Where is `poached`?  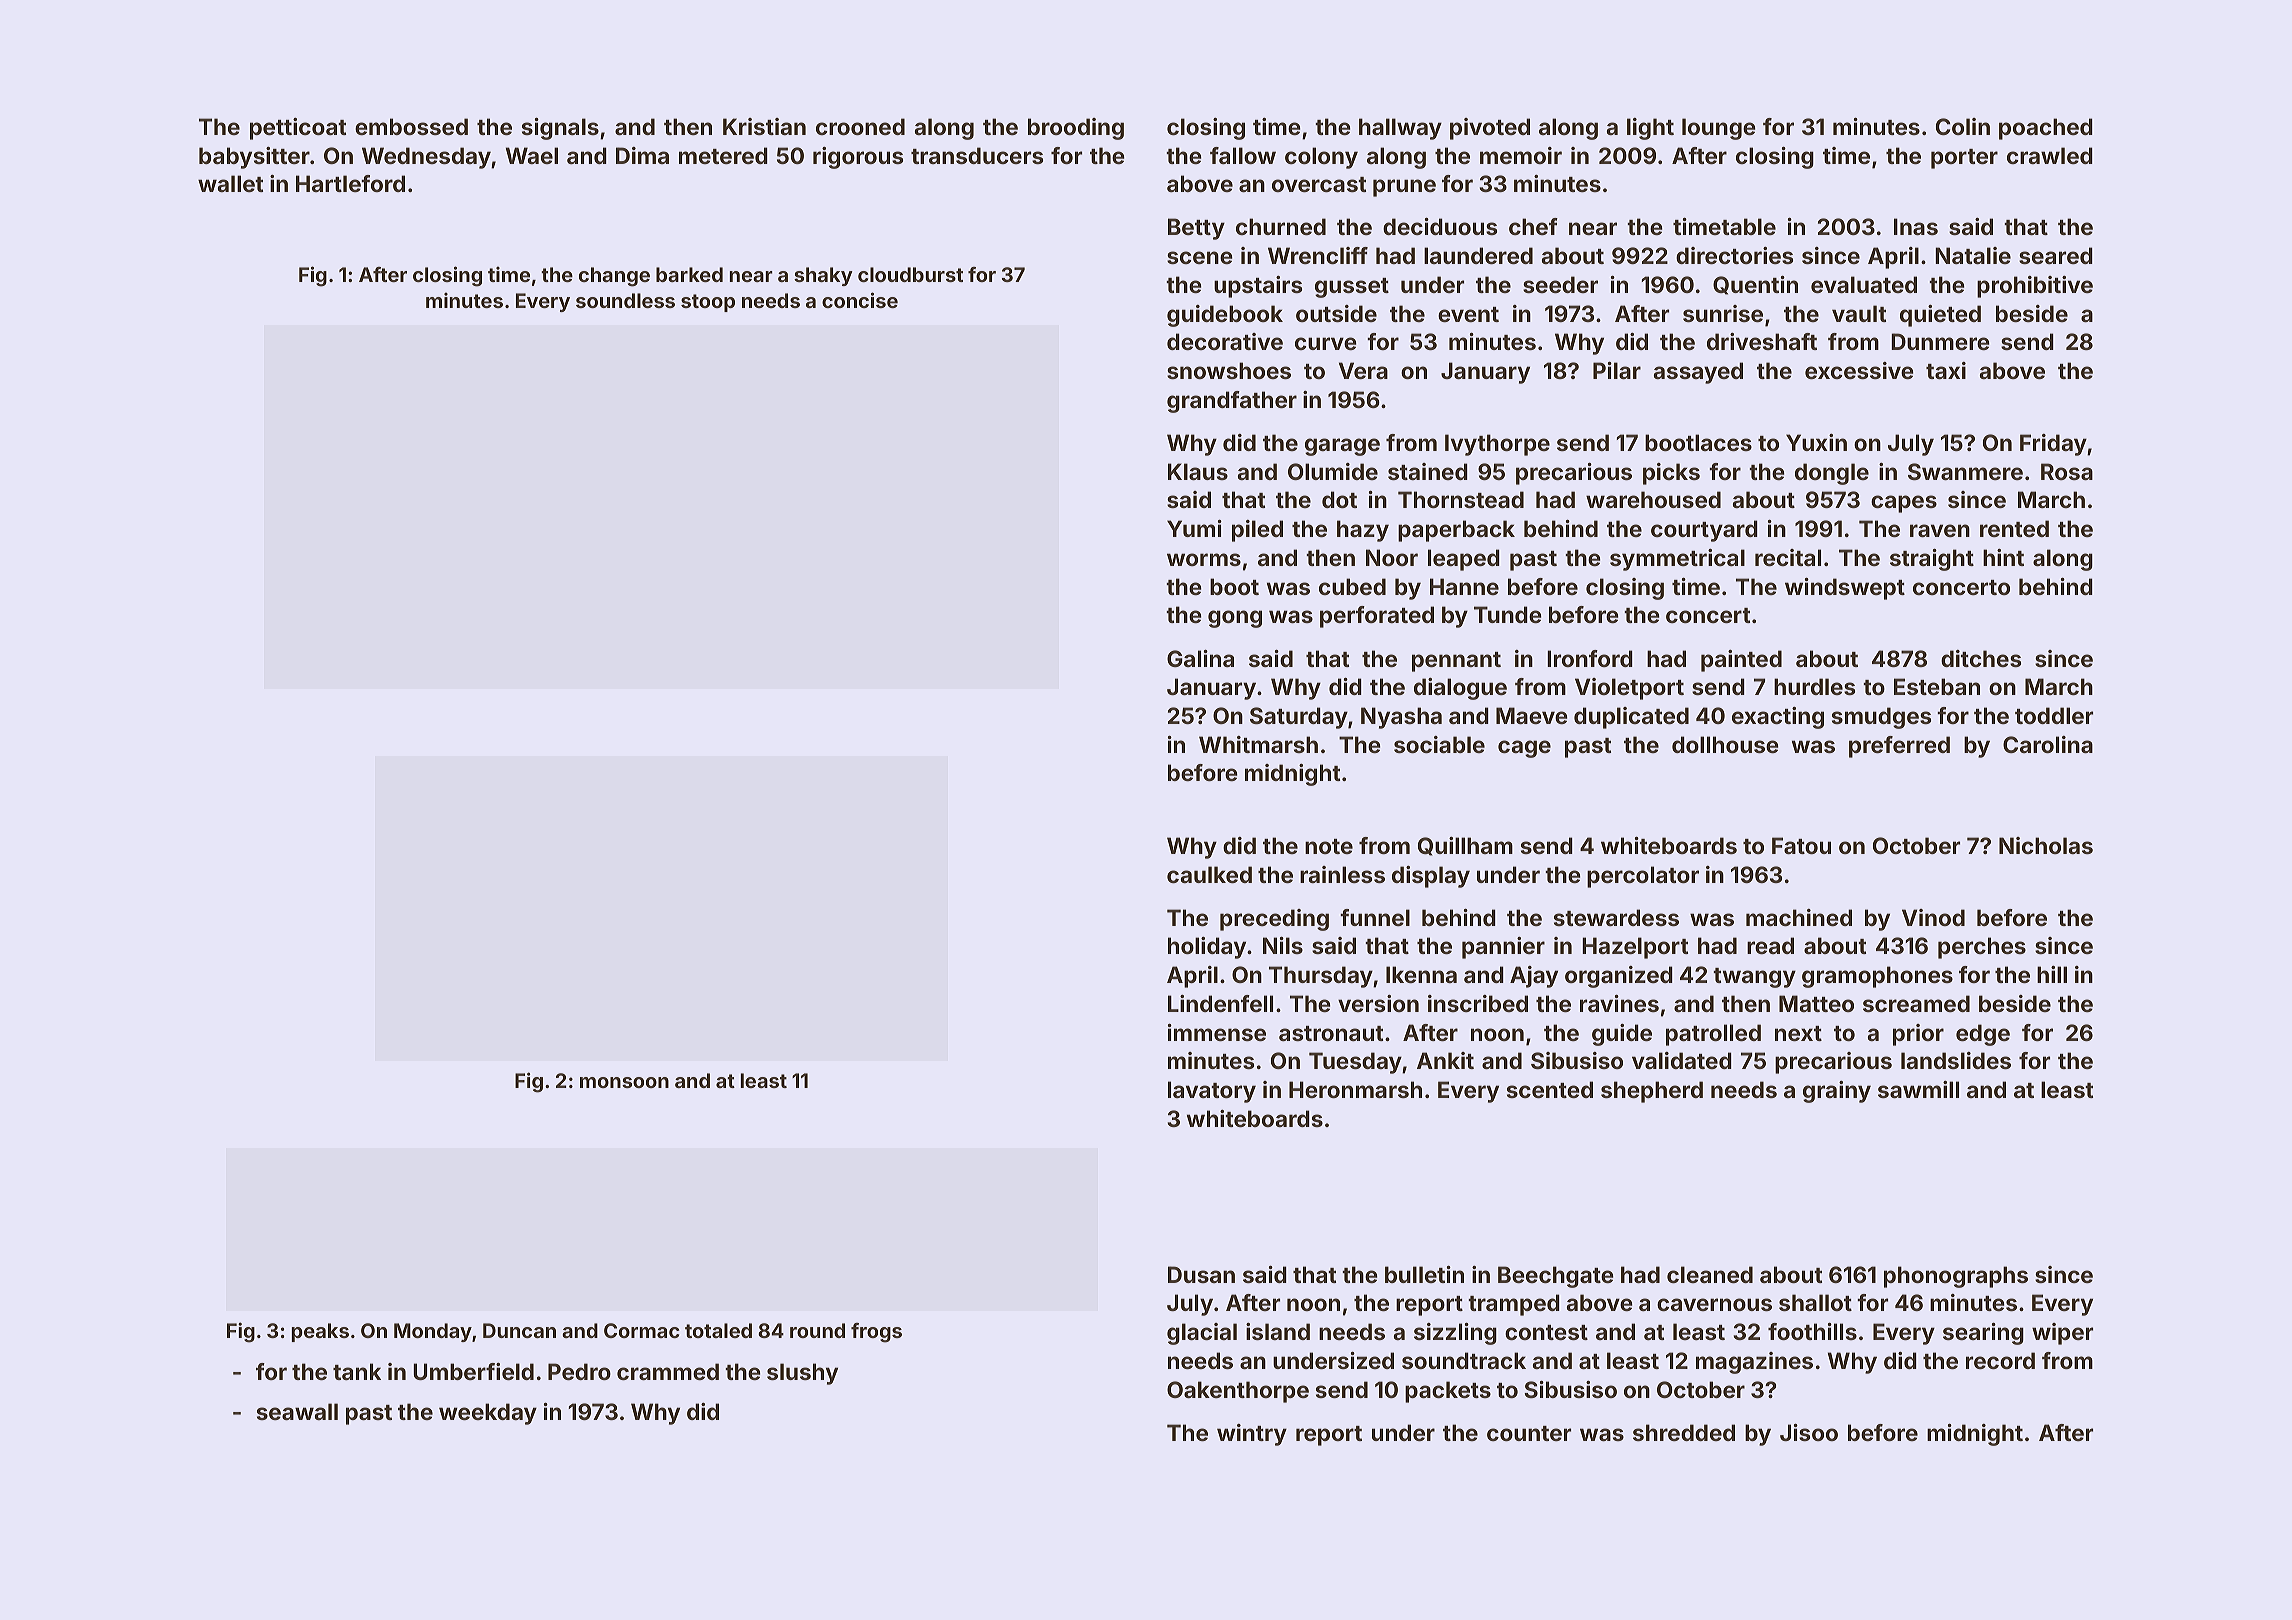 poached is located at coordinates (2046, 129).
